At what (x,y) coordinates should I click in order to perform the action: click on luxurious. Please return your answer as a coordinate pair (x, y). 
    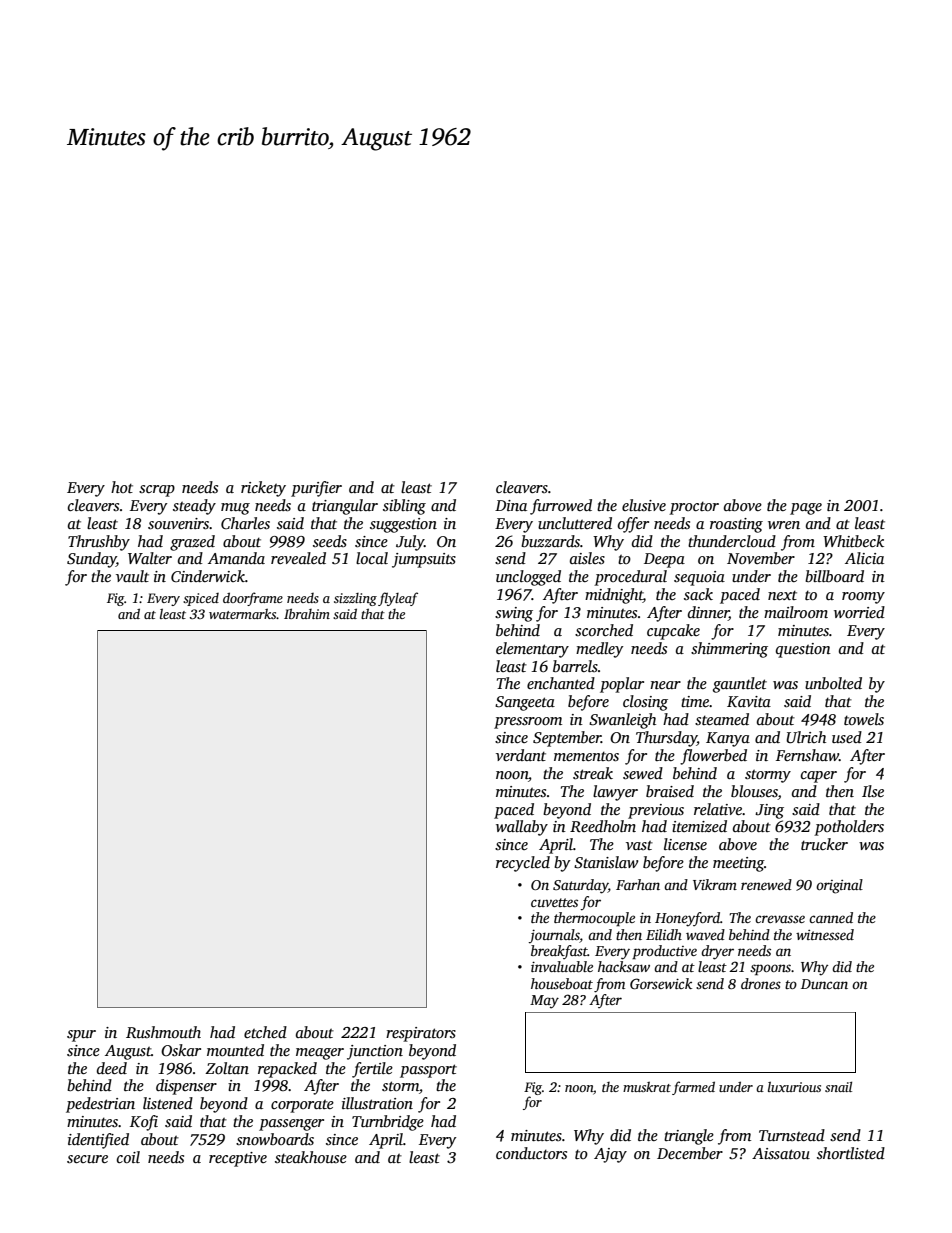
    Looking at the image, I should click on (794, 1086).
